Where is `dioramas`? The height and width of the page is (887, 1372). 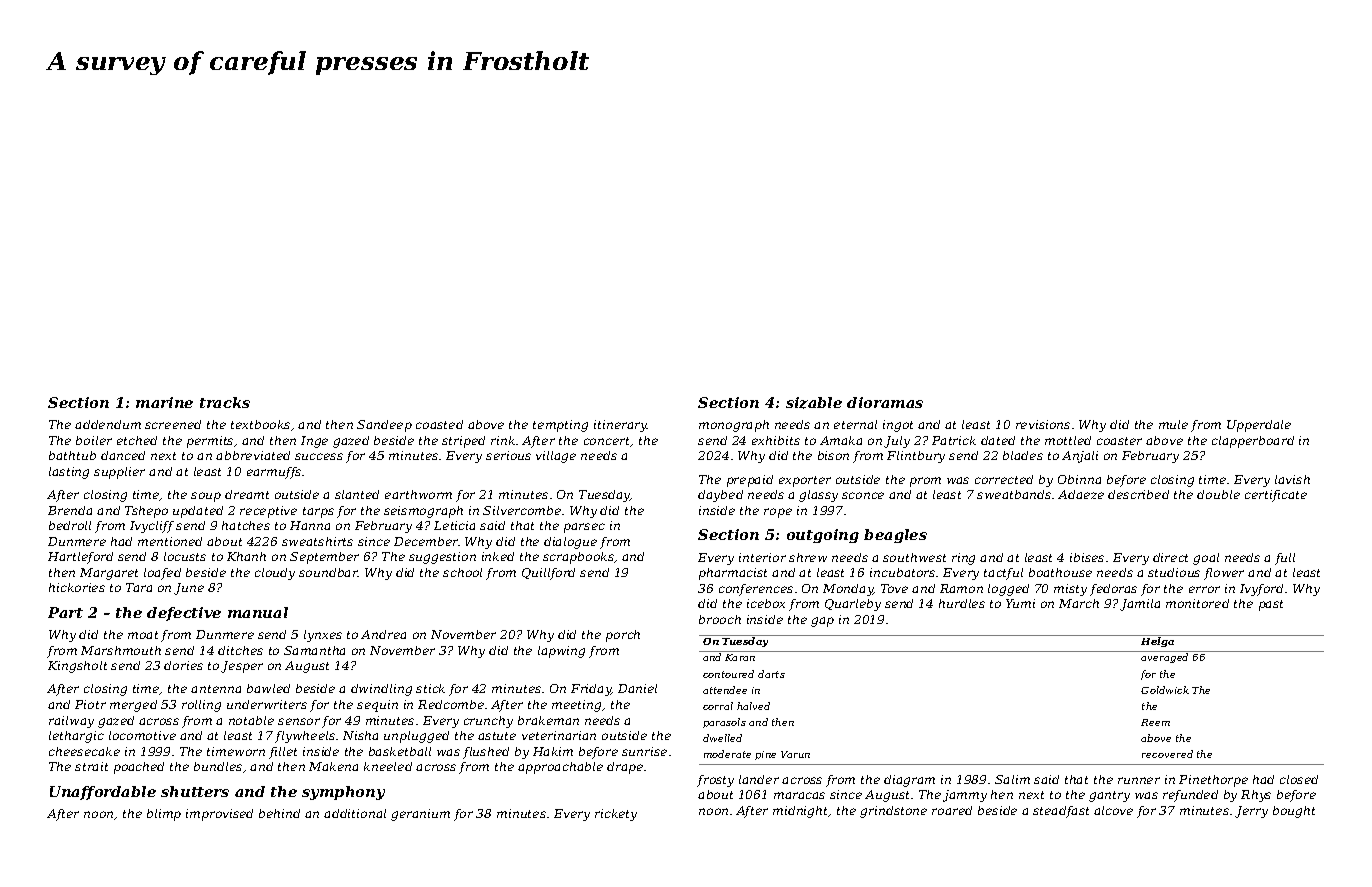 dioramas is located at coordinates (885, 402).
